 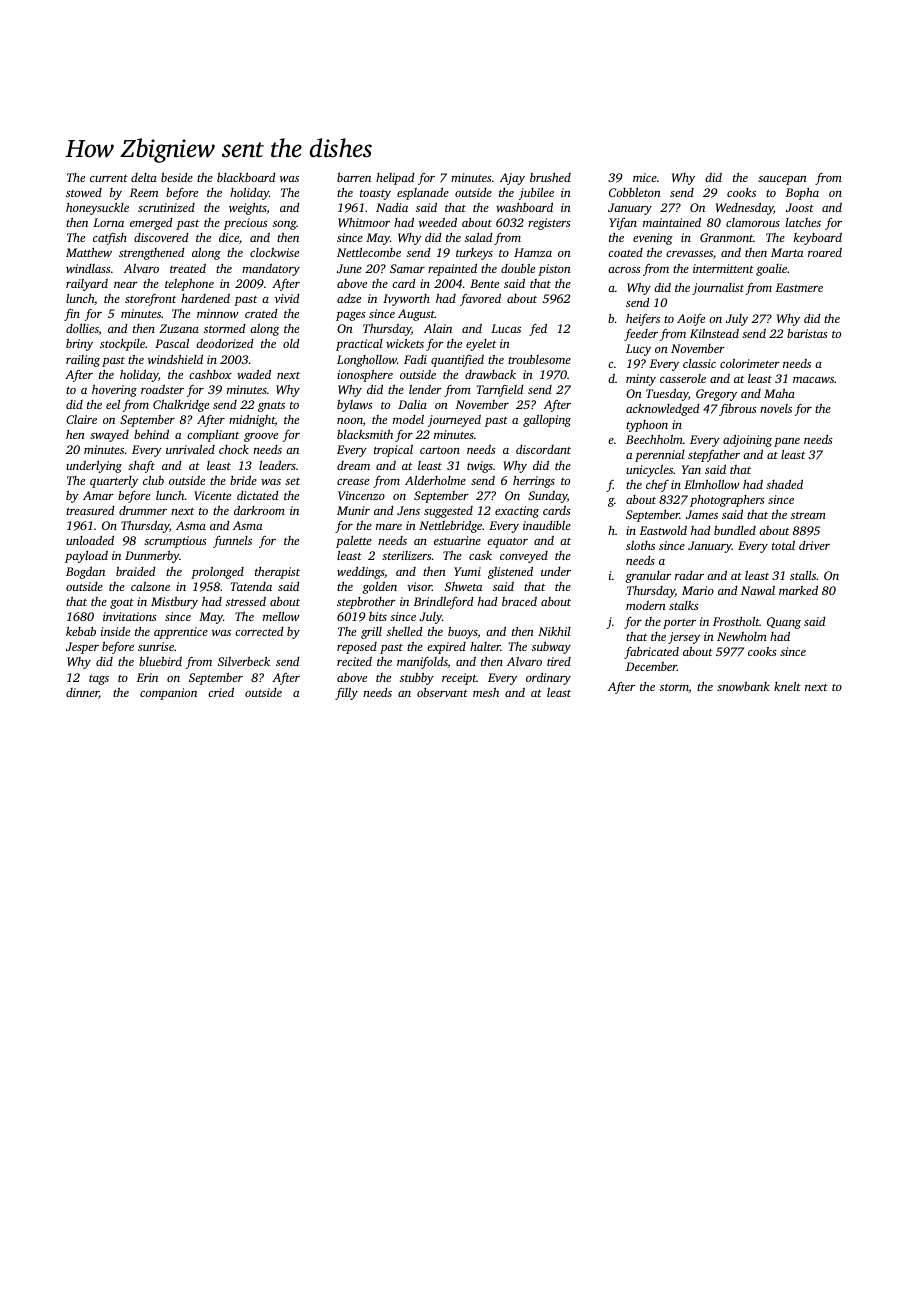 What do you see at coordinates (536, 194) in the screenshot?
I see `jubilee` at bounding box center [536, 194].
